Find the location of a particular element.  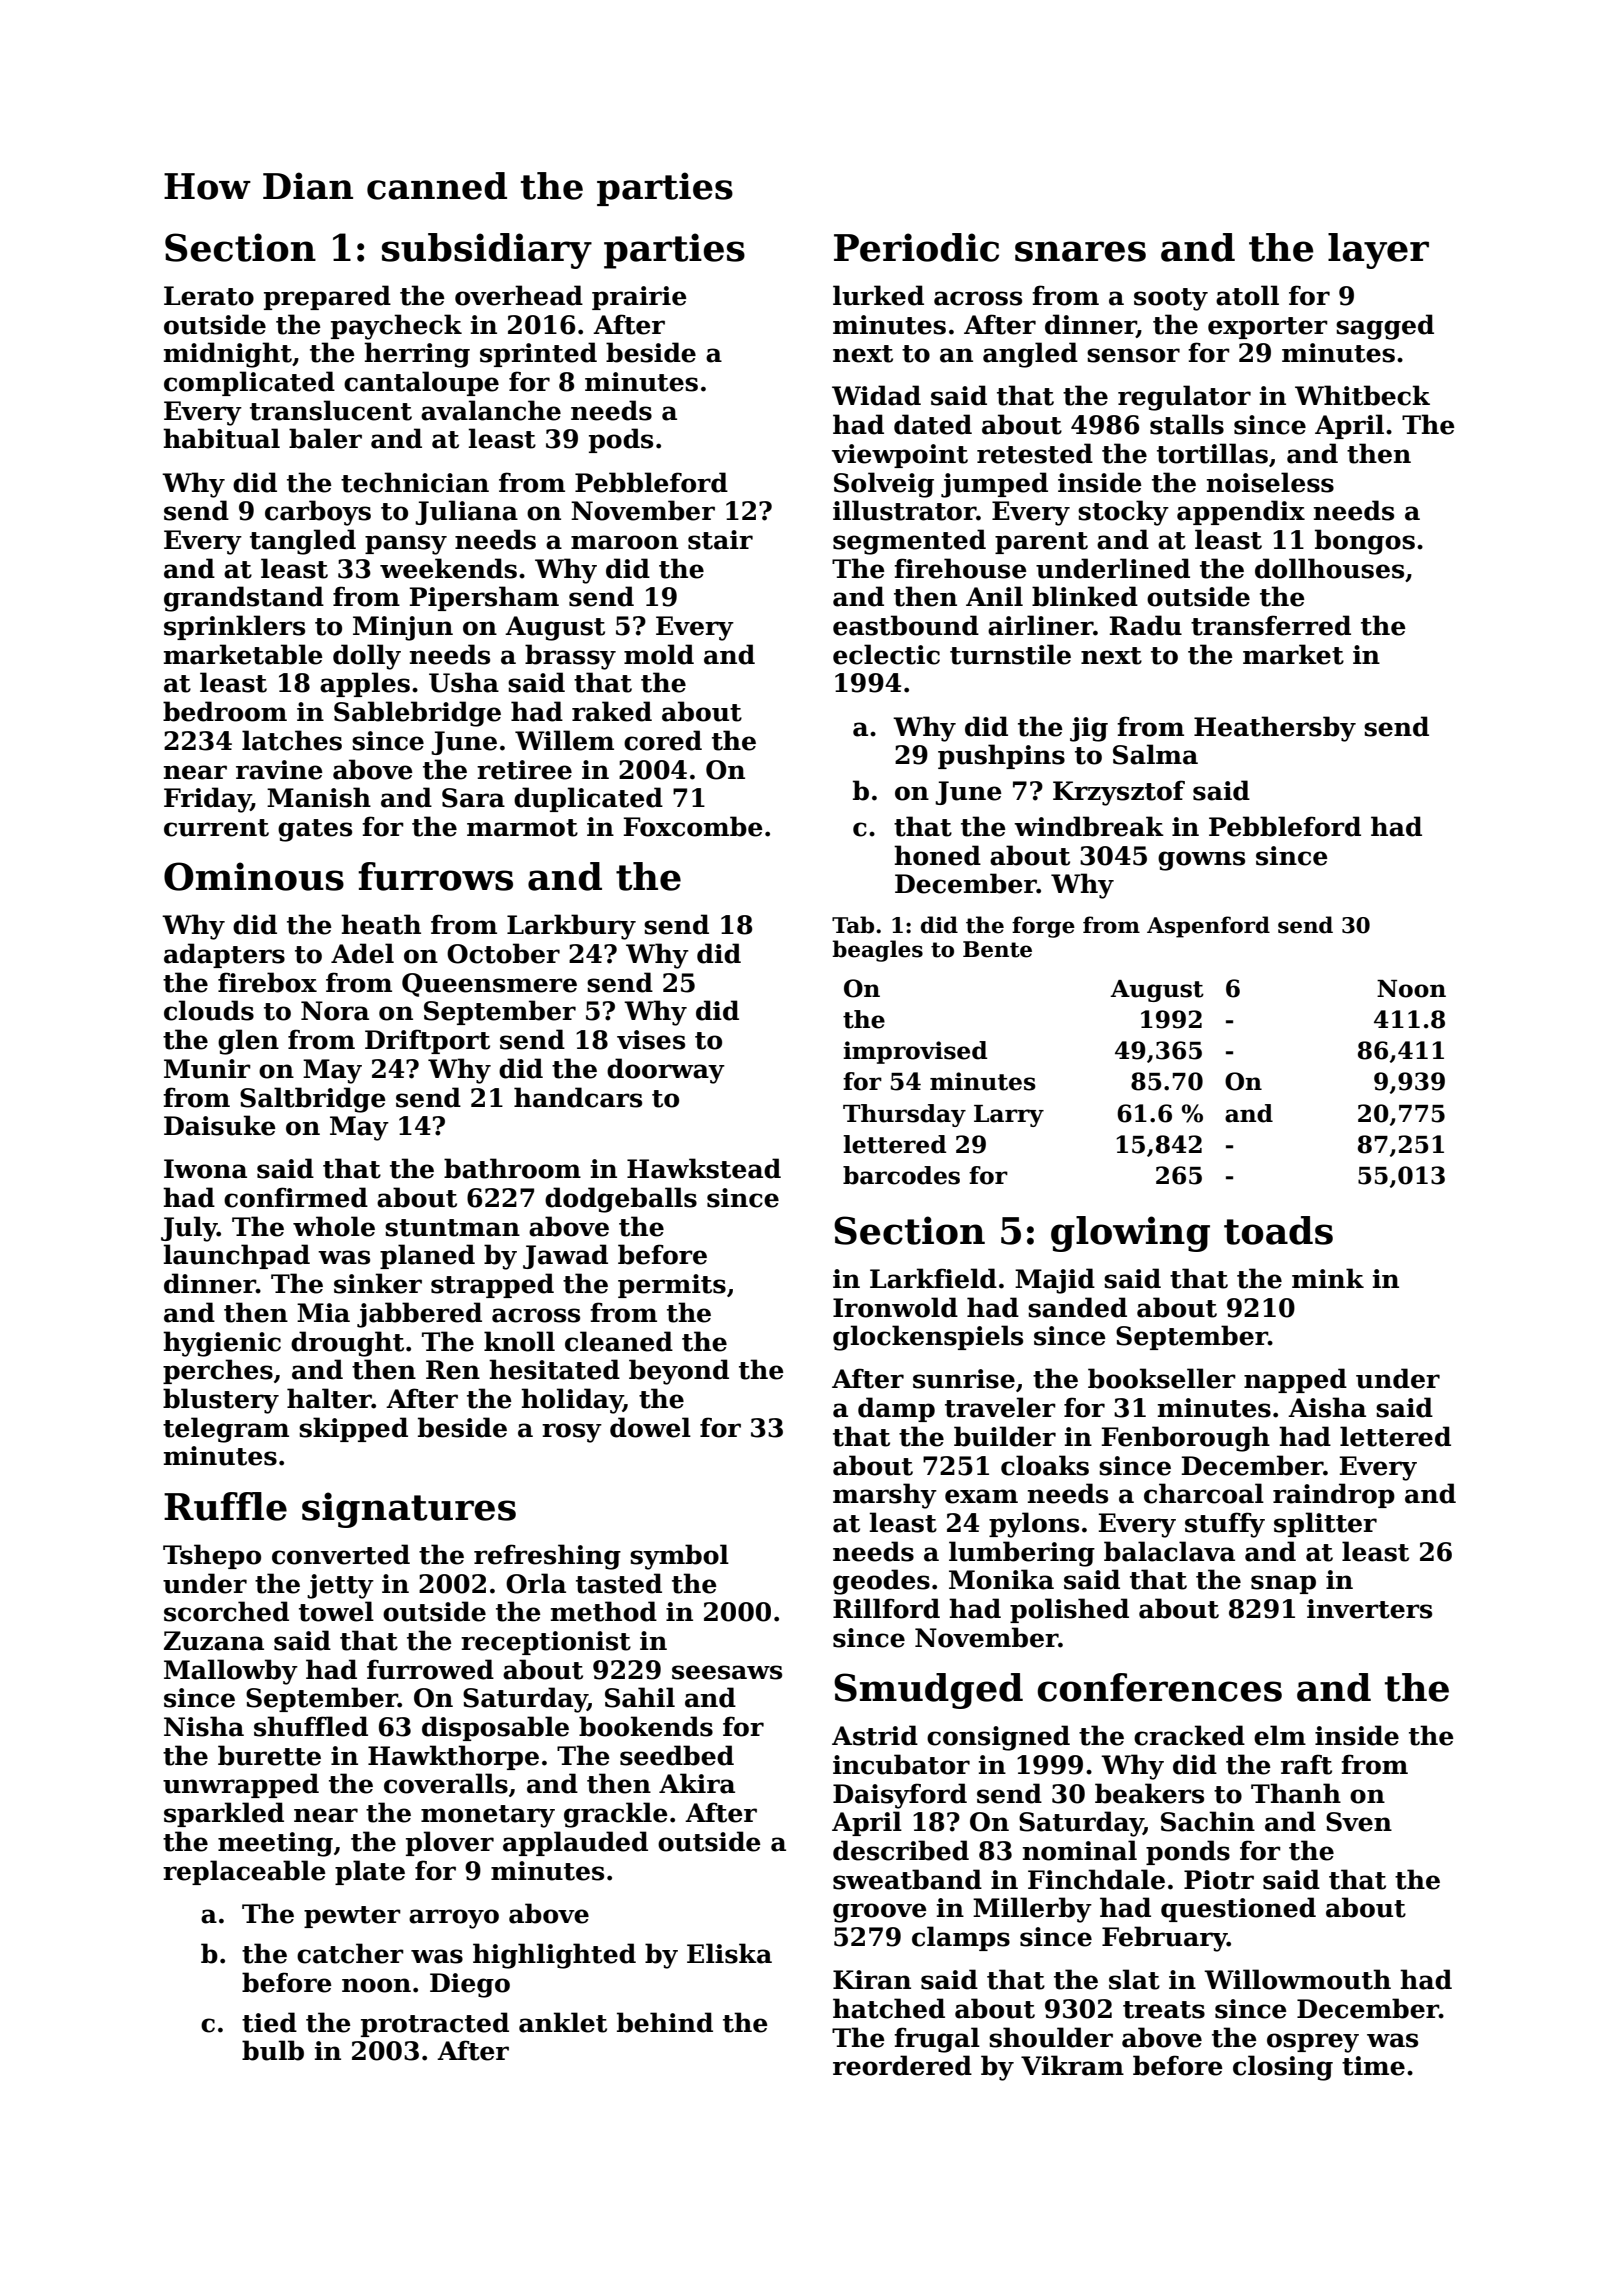

sagged is located at coordinates (1385, 327).
